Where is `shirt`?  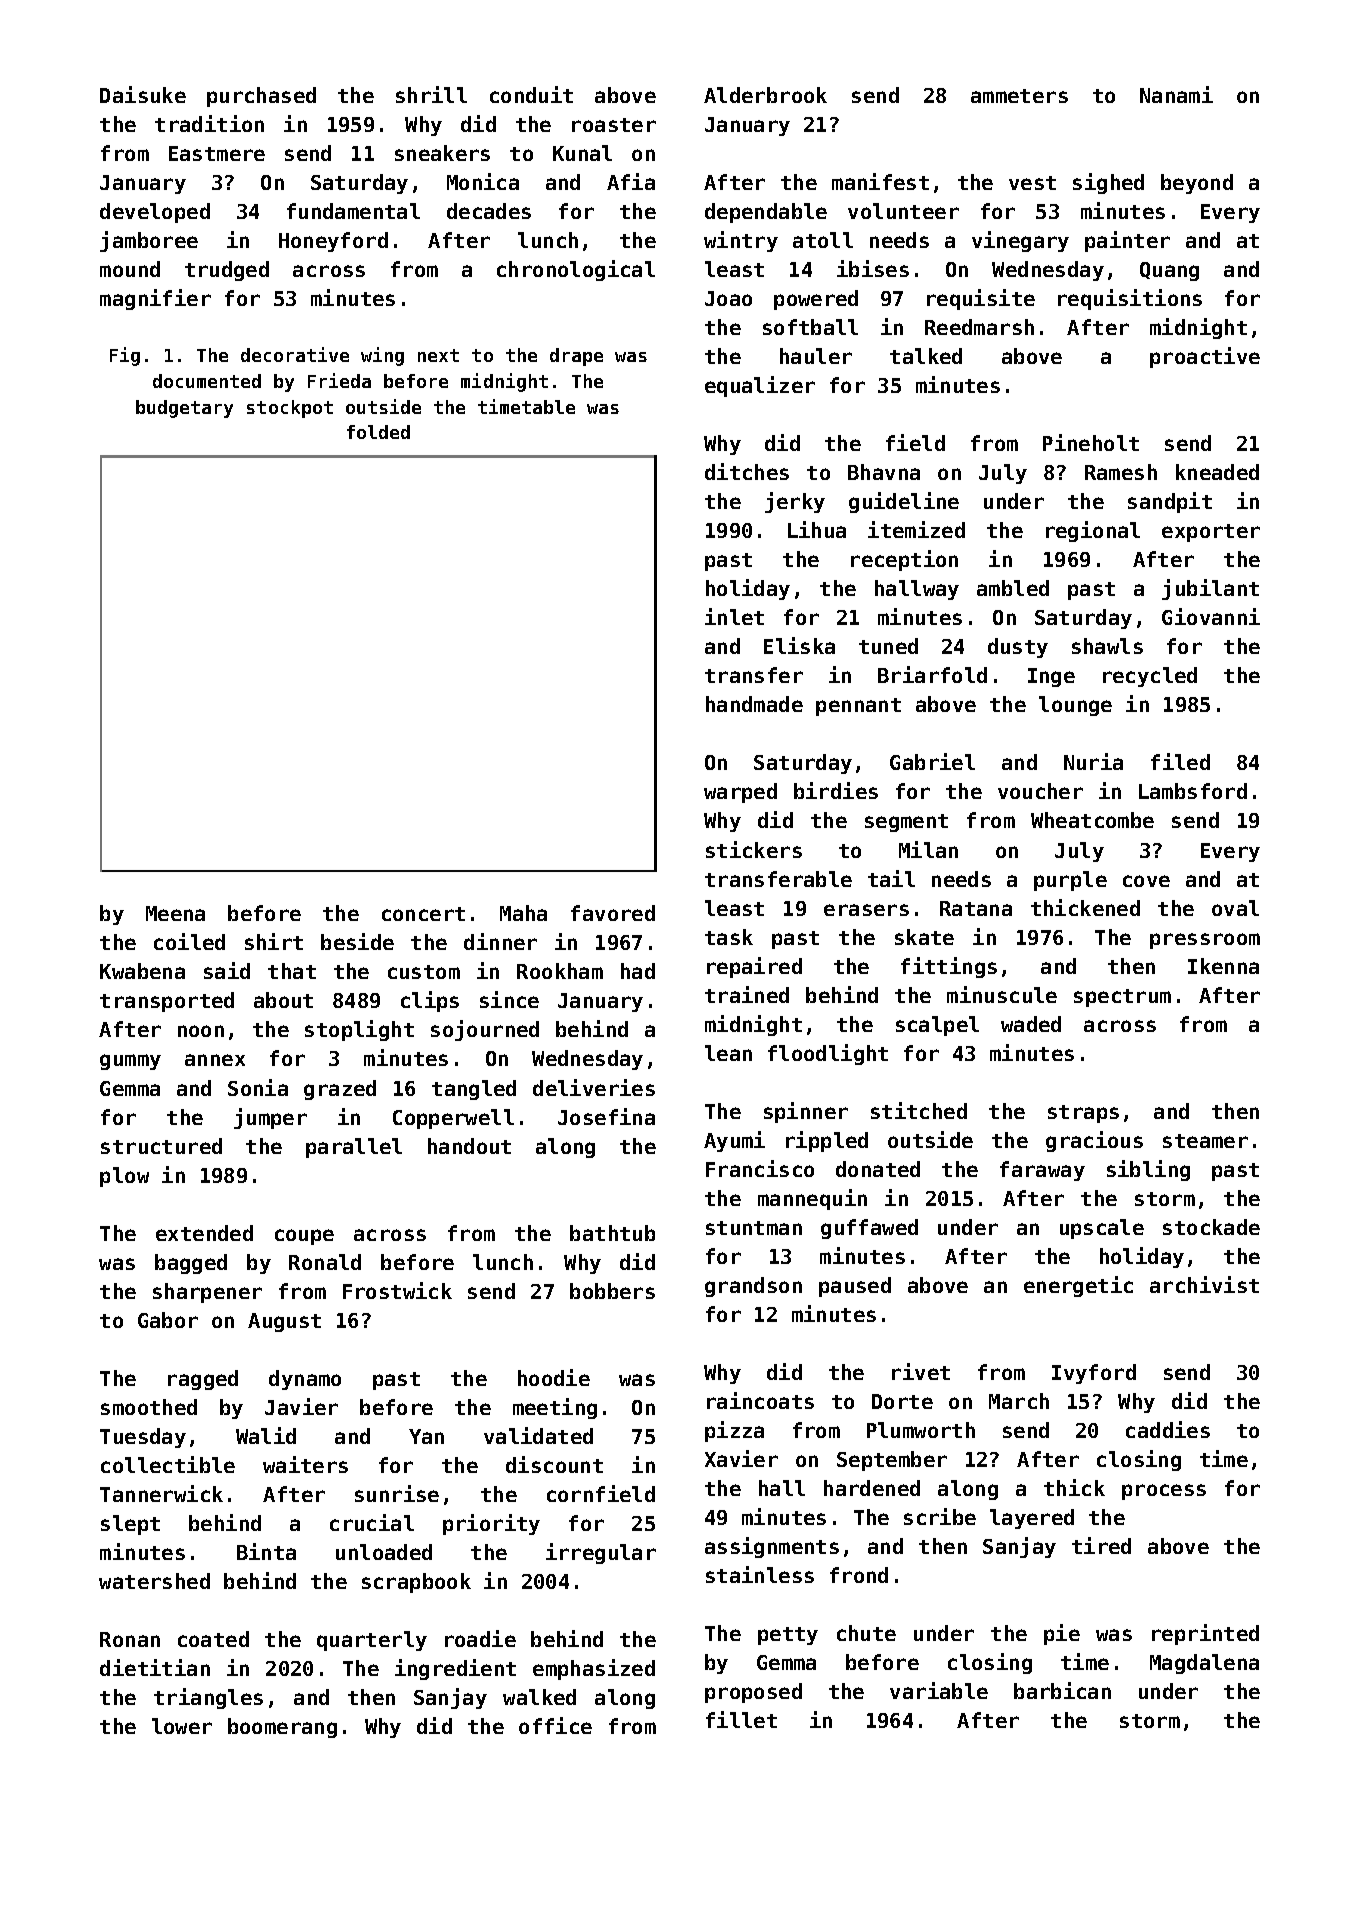 shirt is located at coordinates (274, 941).
